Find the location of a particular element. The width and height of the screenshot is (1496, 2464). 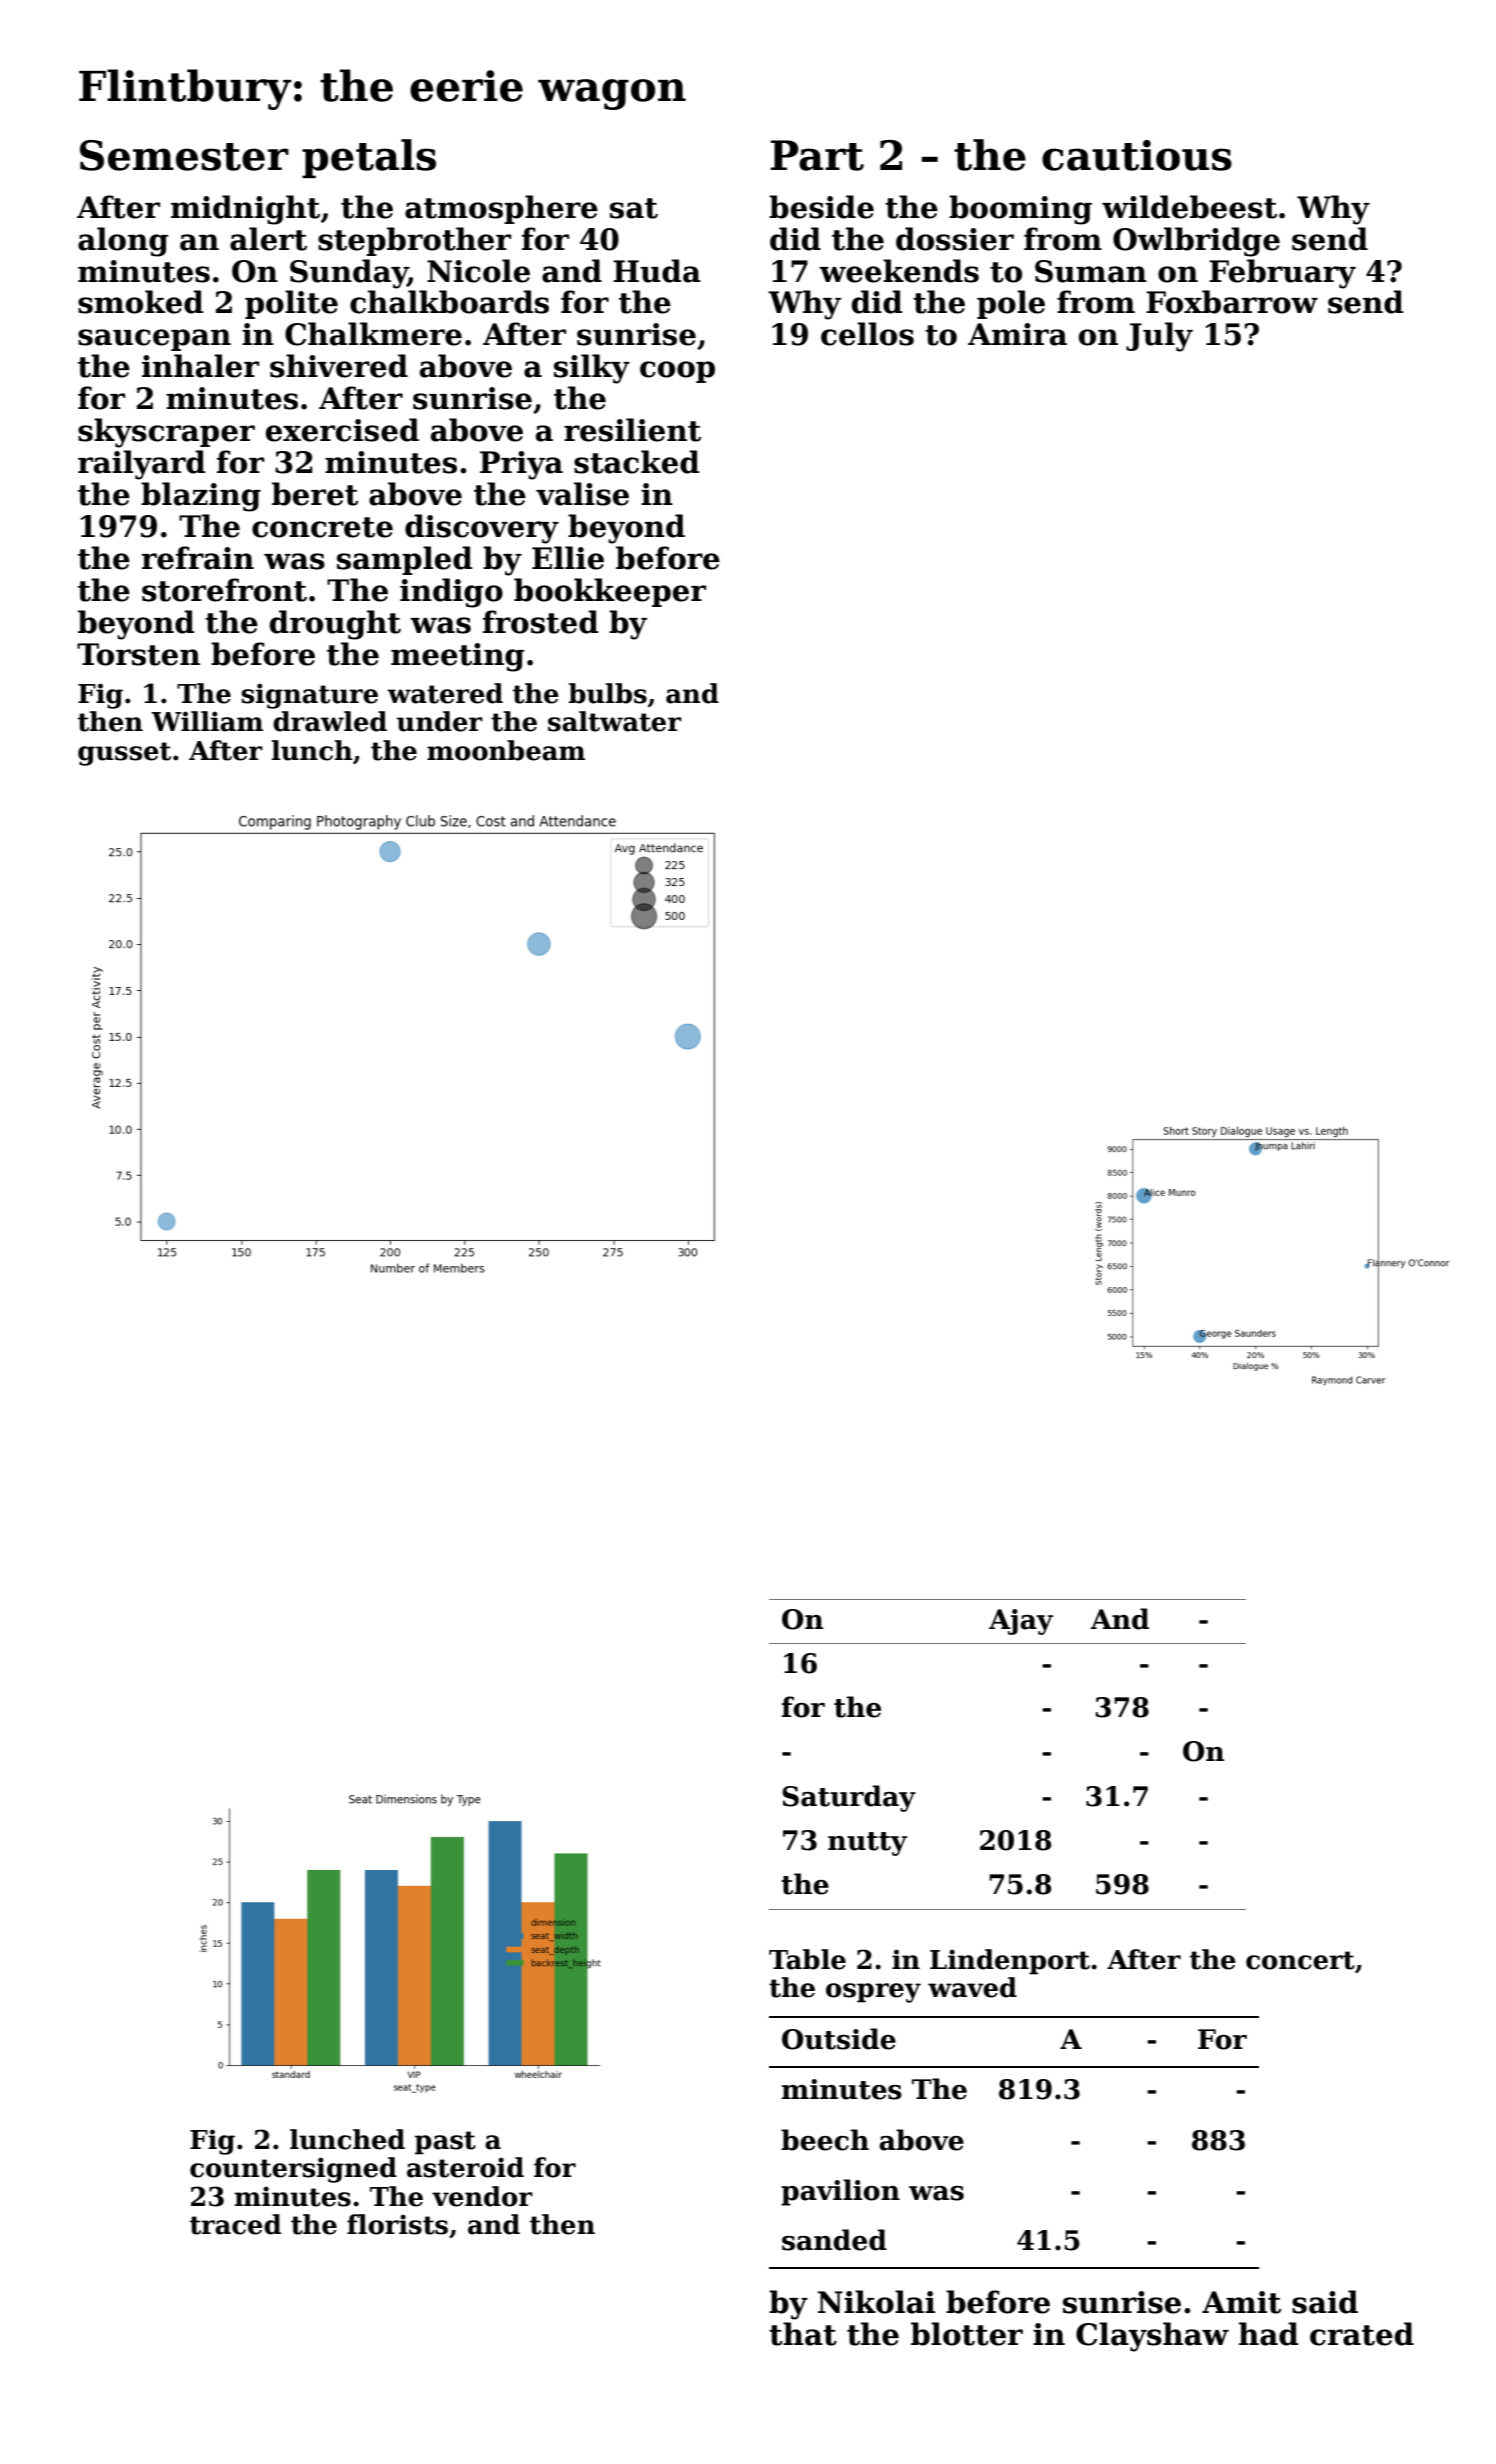

Ajay is located at coordinates (1021, 1622).
